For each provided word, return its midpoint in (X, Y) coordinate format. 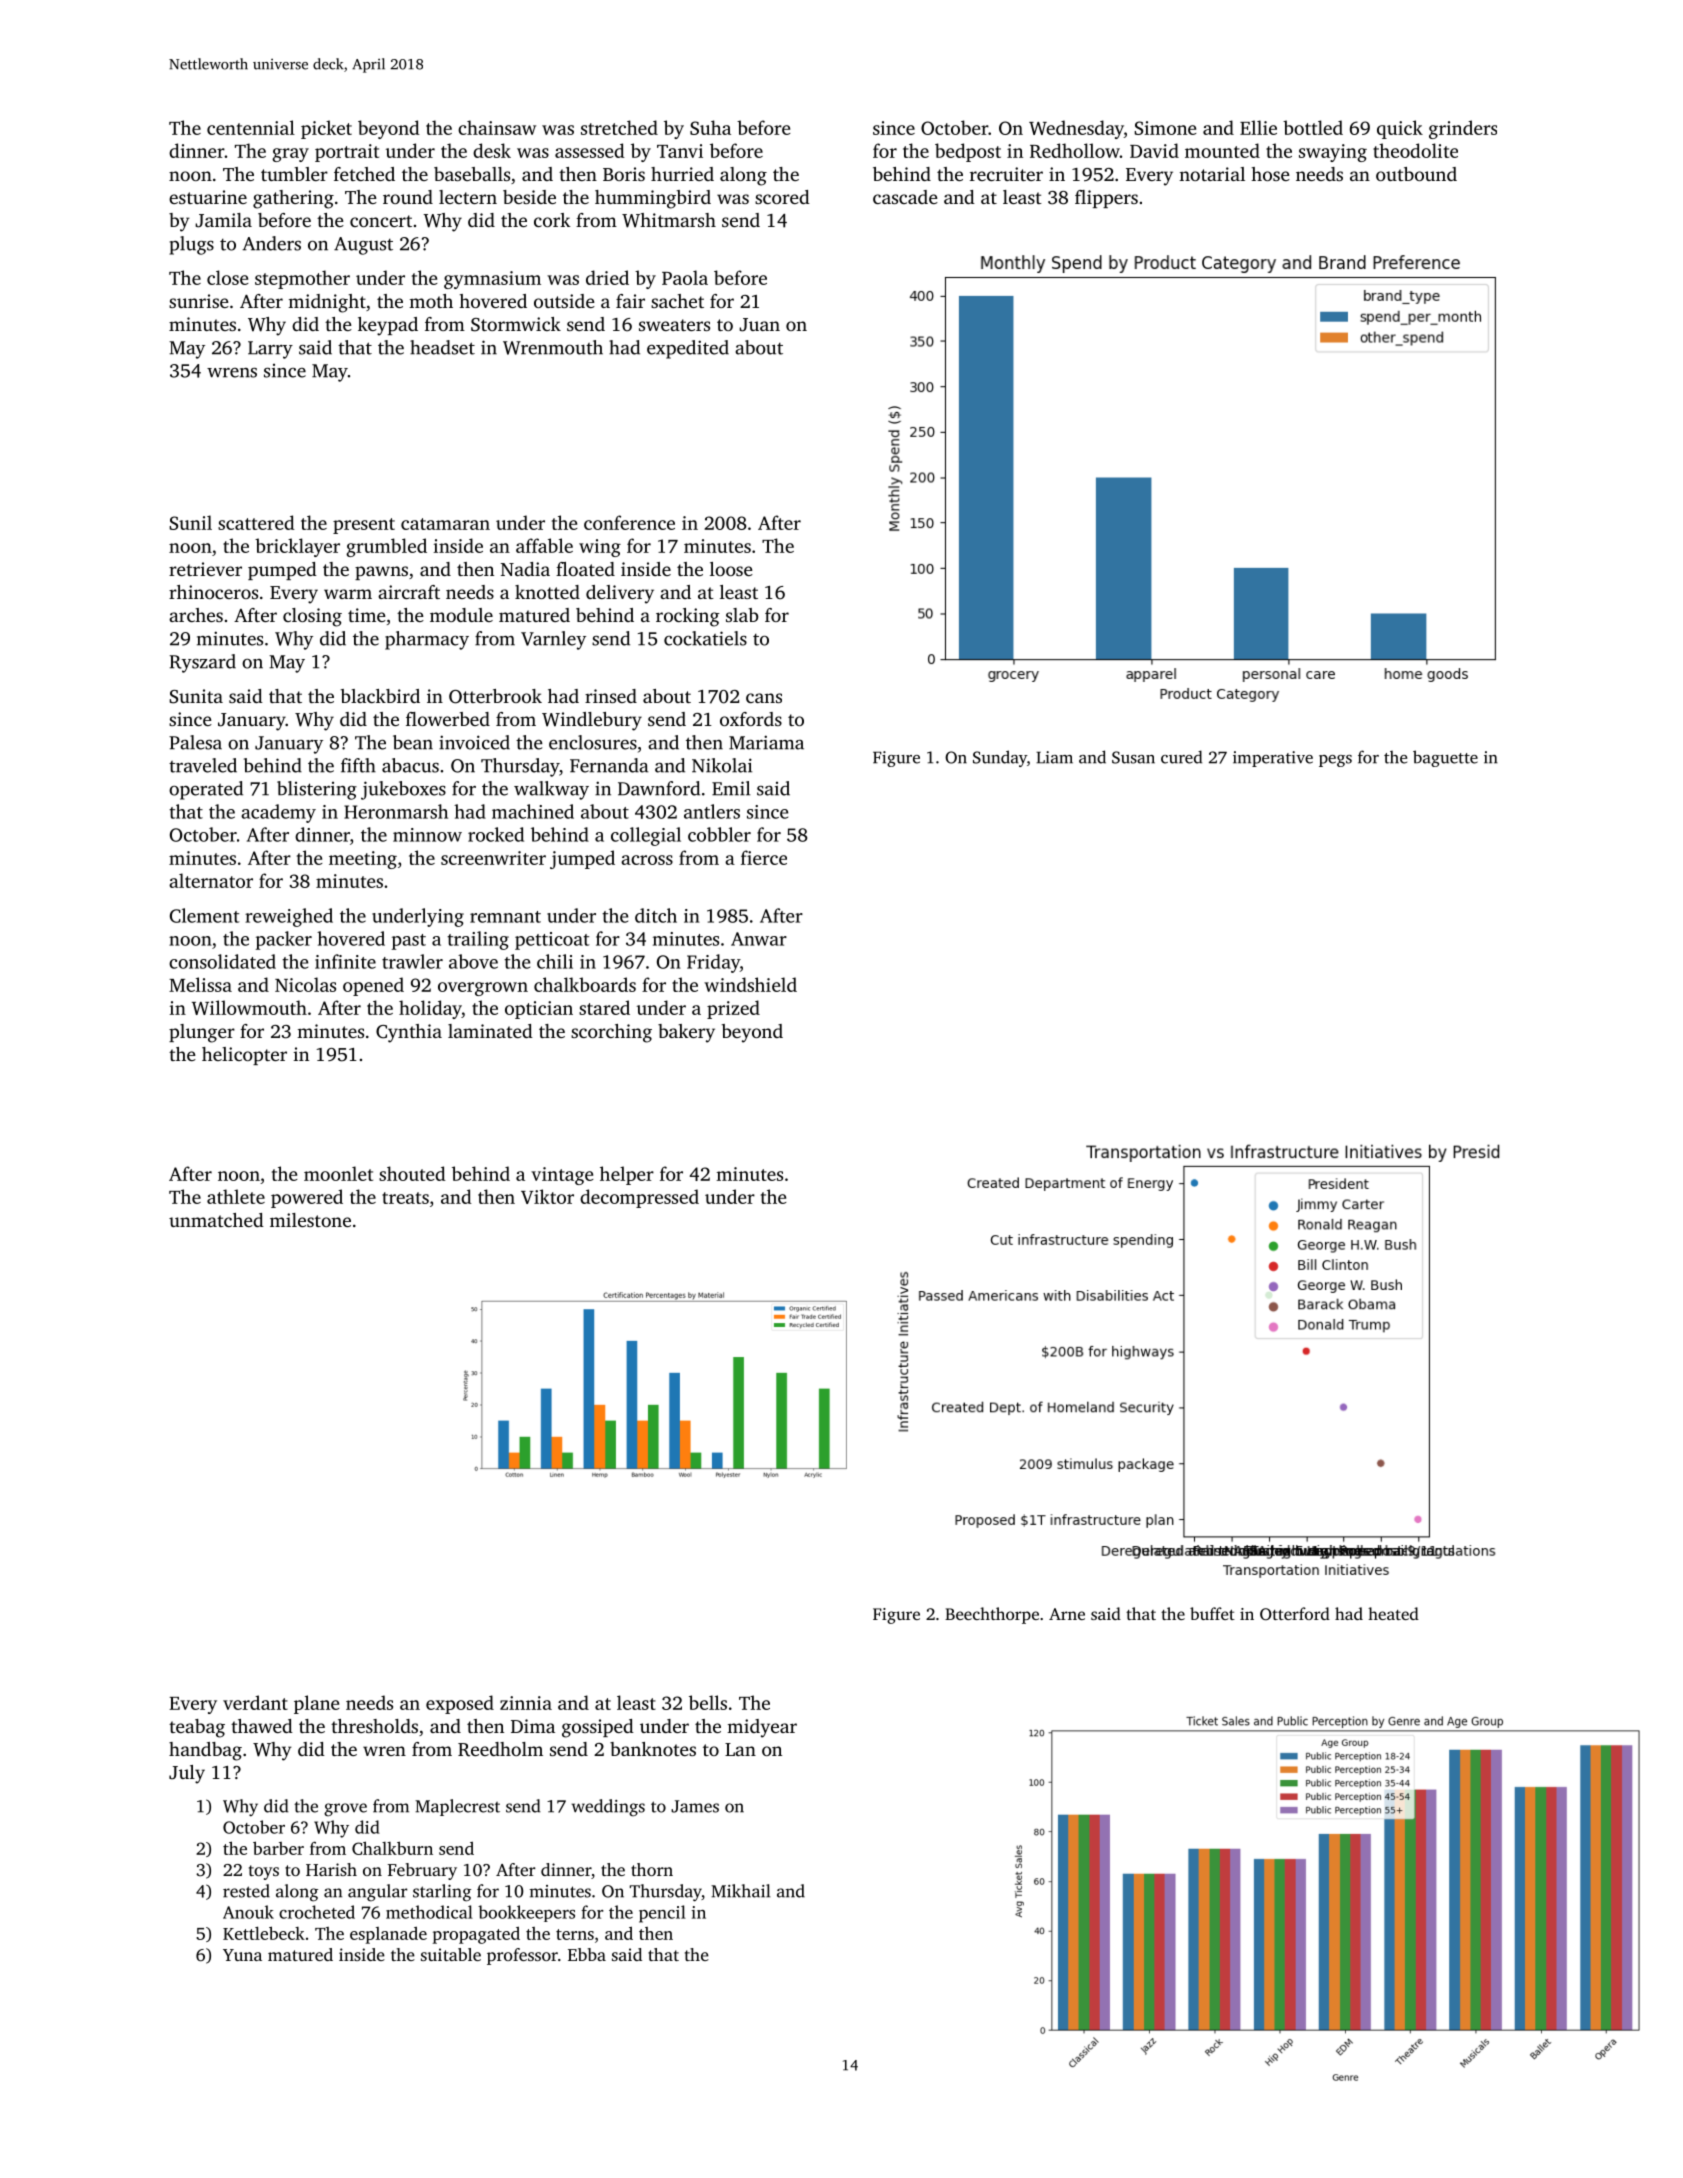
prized (733, 1009)
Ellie (1258, 127)
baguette (1445, 758)
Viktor (547, 1196)
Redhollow (1075, 150)
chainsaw (497, 127)
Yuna (242, 1955)
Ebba (587, 1954)
